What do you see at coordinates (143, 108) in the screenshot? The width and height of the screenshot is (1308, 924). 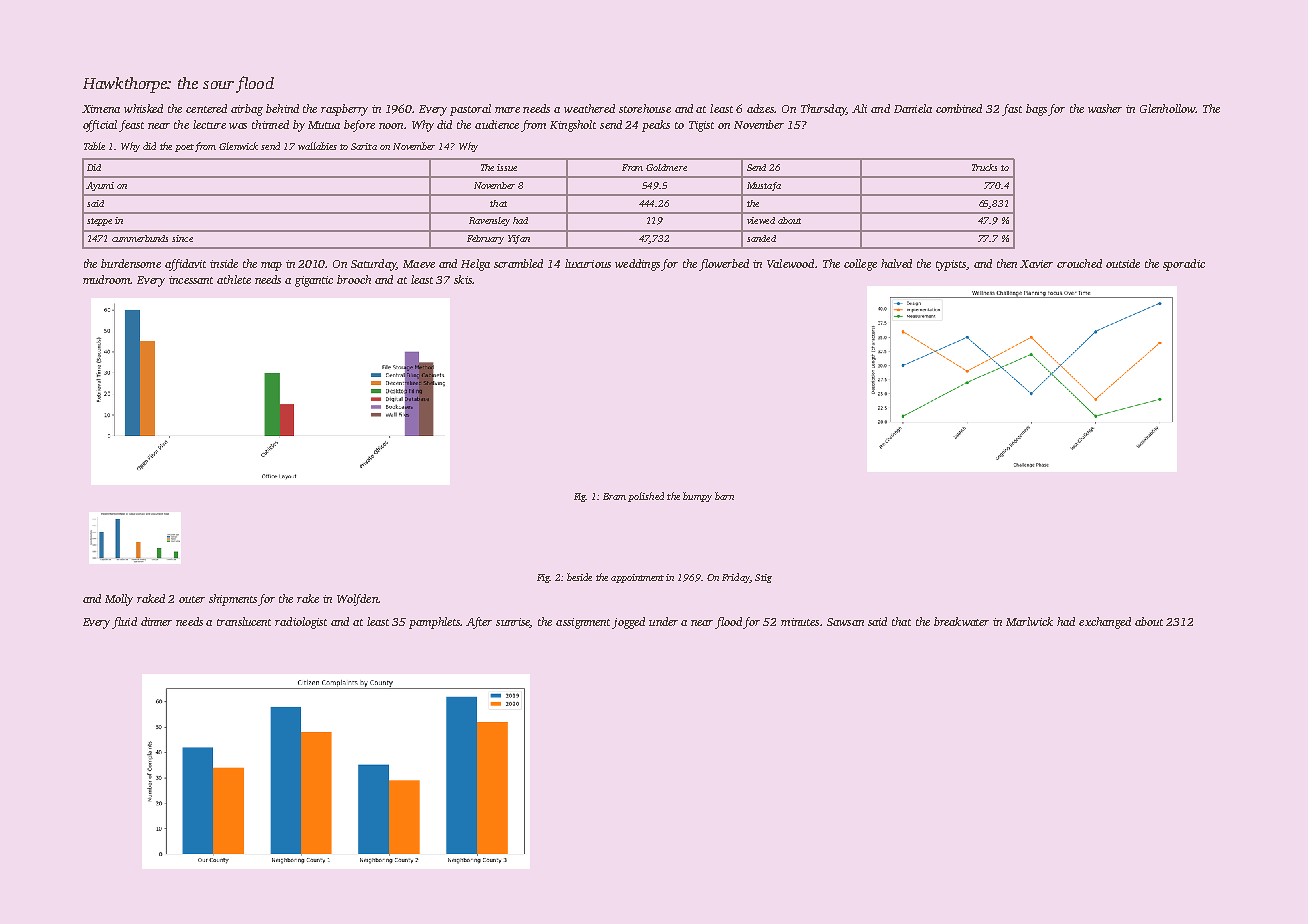 I see `whisked` at bounding box center [143, 108].
